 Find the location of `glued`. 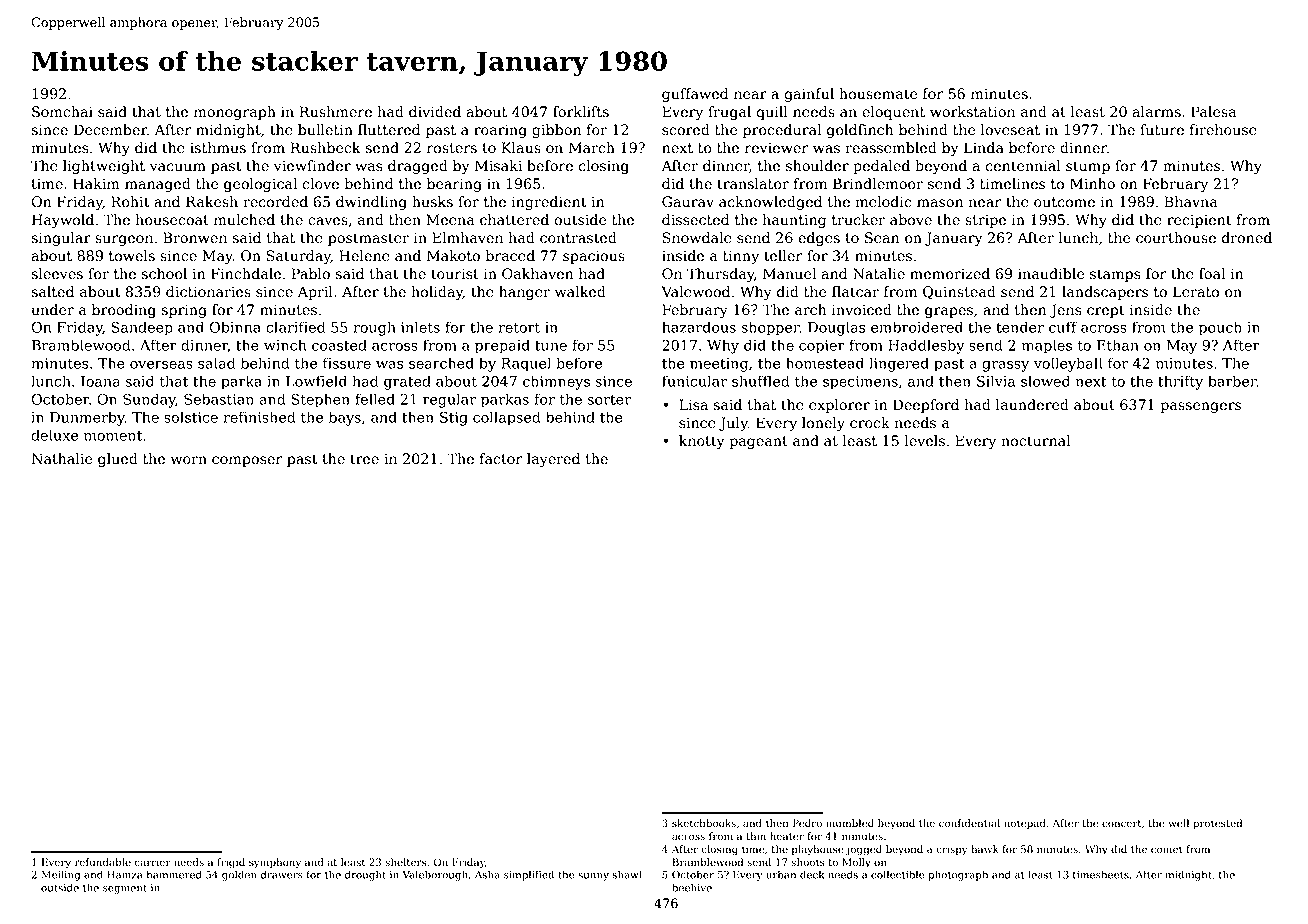

glued is located at coordinates (118, 460).
